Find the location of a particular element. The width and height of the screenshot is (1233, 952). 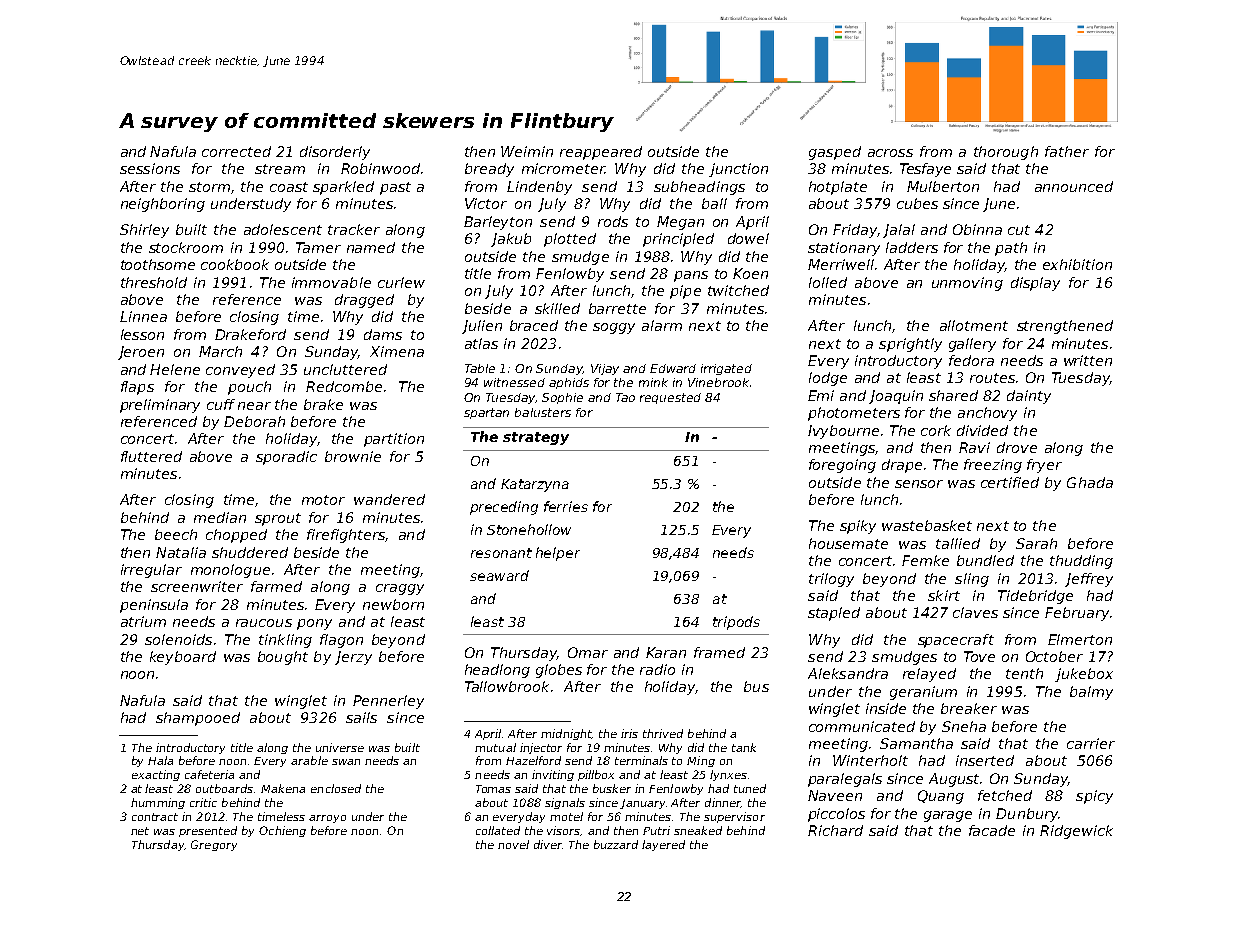

tripods is located at coordinates (736, 623).
